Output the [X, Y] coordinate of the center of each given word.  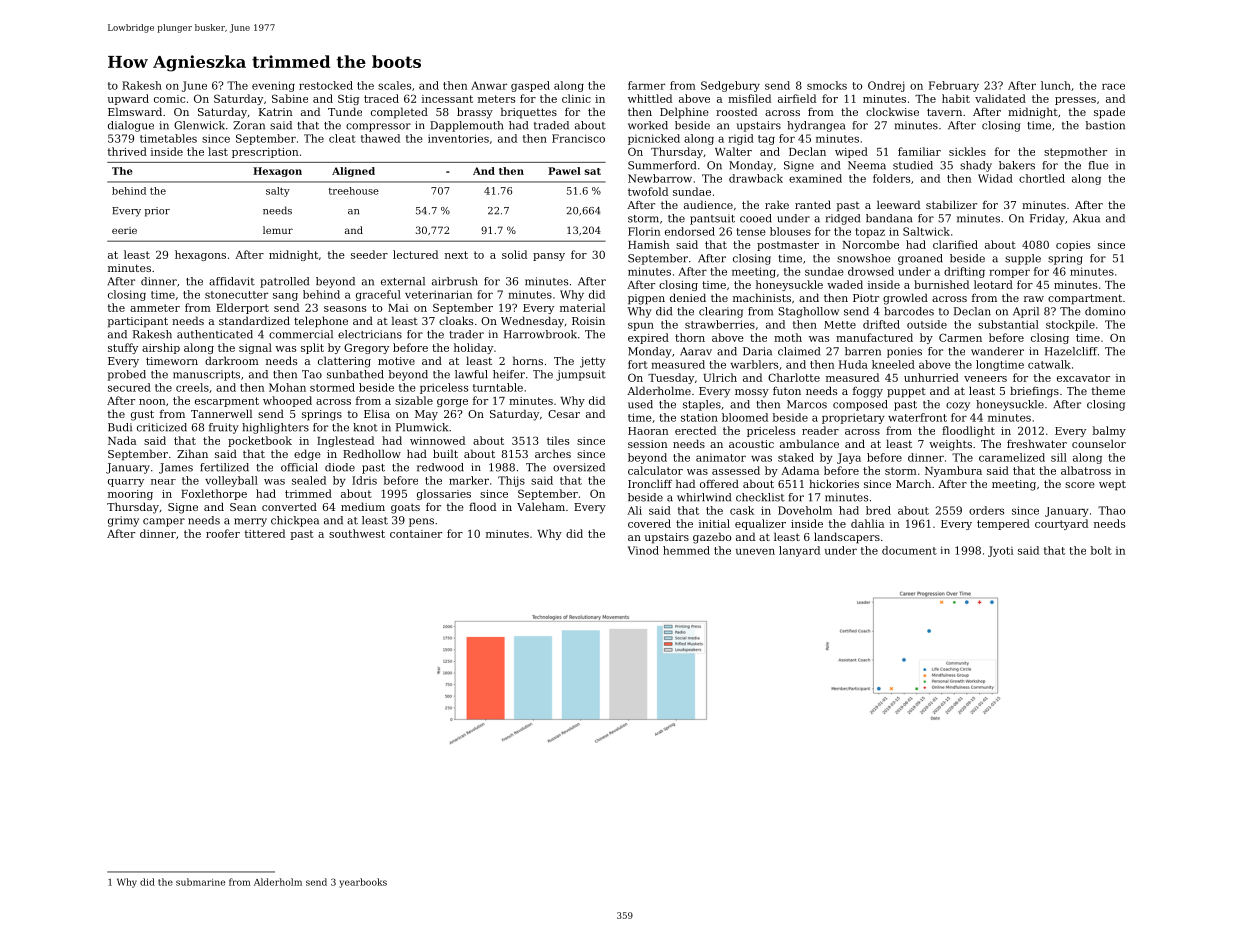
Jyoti [1000, 551]
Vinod [643, 550]
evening [273, 86]
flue [1098, 165]
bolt [1101, 550]
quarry [126, 483]
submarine [200, 882]
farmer [646, 85]
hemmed [686, 550]
